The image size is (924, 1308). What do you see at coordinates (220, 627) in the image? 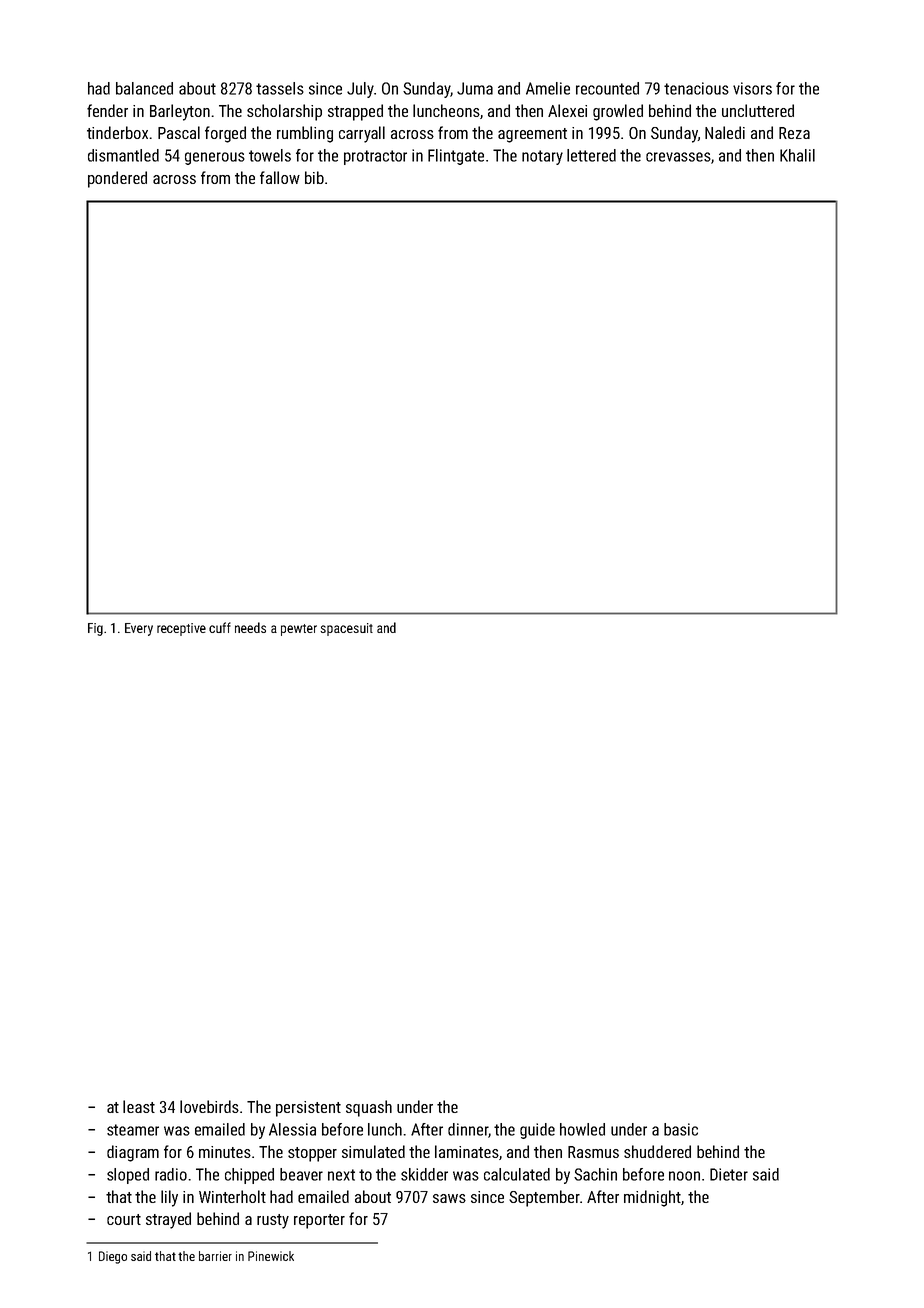
I see `cuff` at bounding box center [220, 627].
